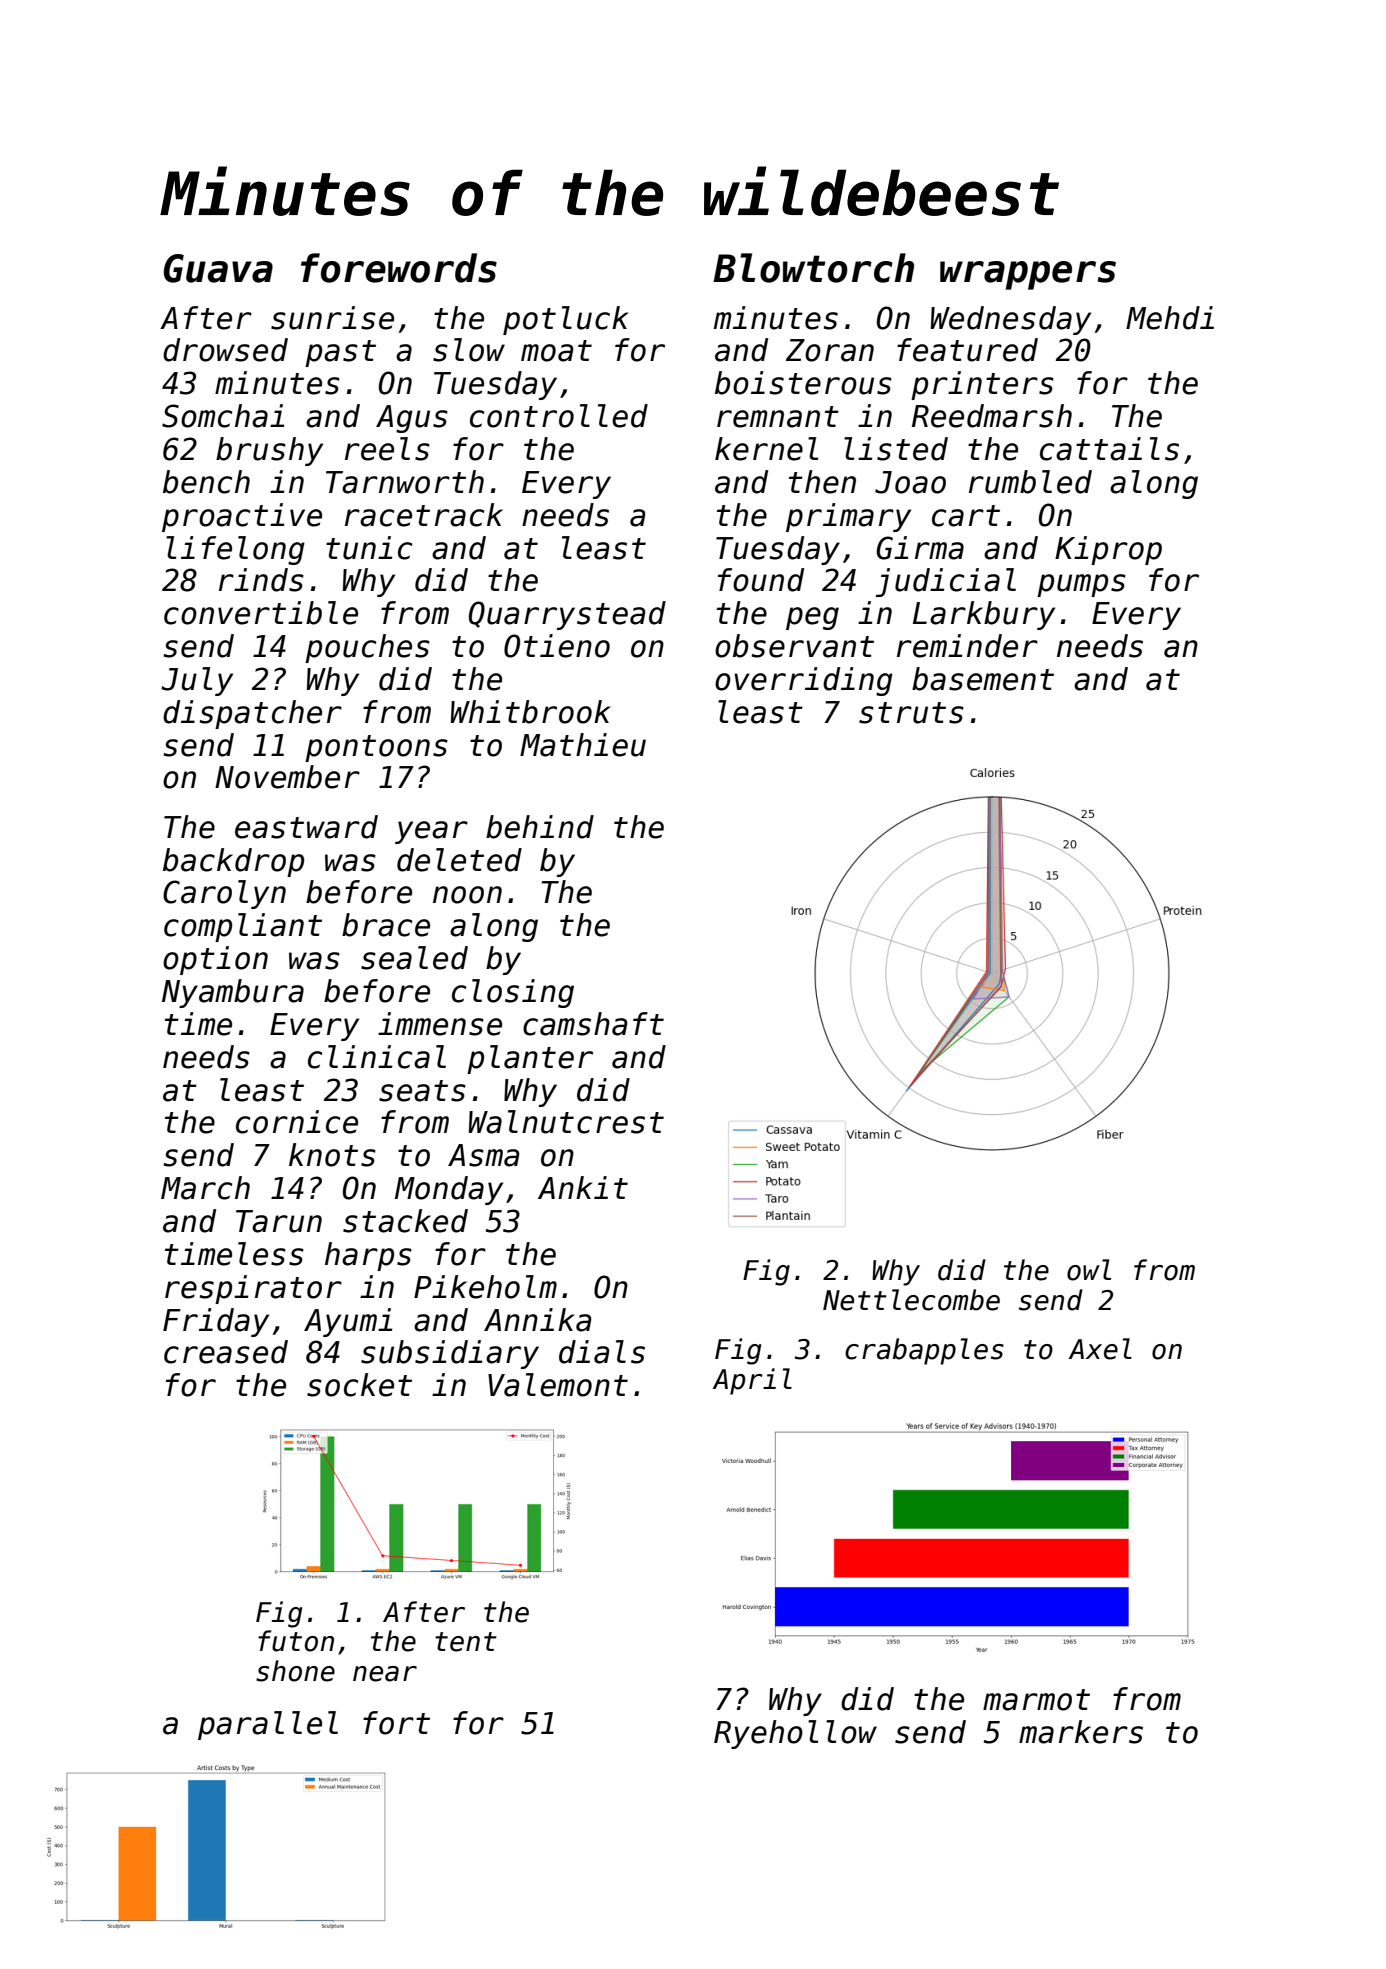 Image resolution: width=1386 pixels, height=1969 pixels. I want to click on wrappers, so click(1028, 275).
